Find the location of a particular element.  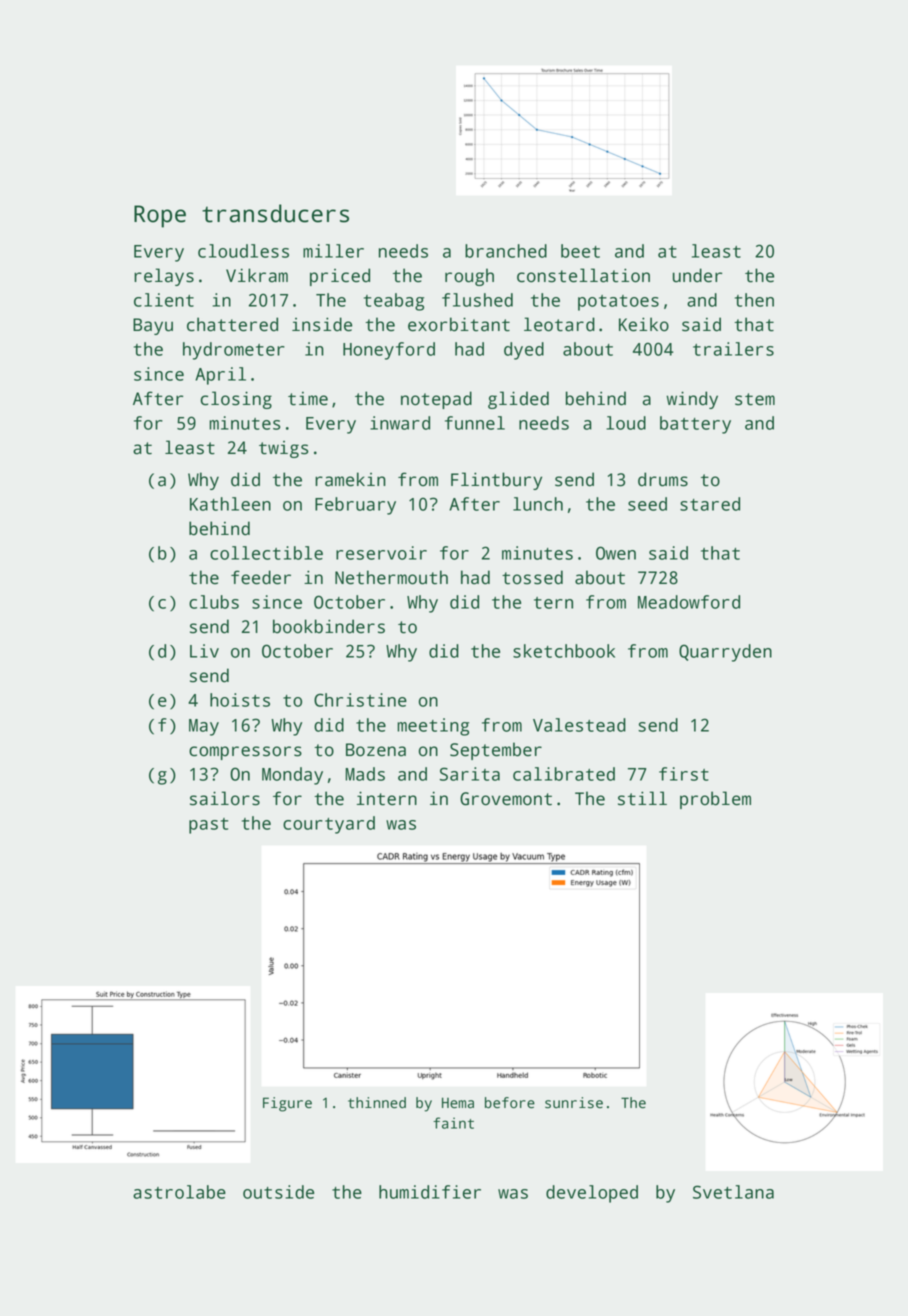

Quarryden is located at coordinates (725, 653).
